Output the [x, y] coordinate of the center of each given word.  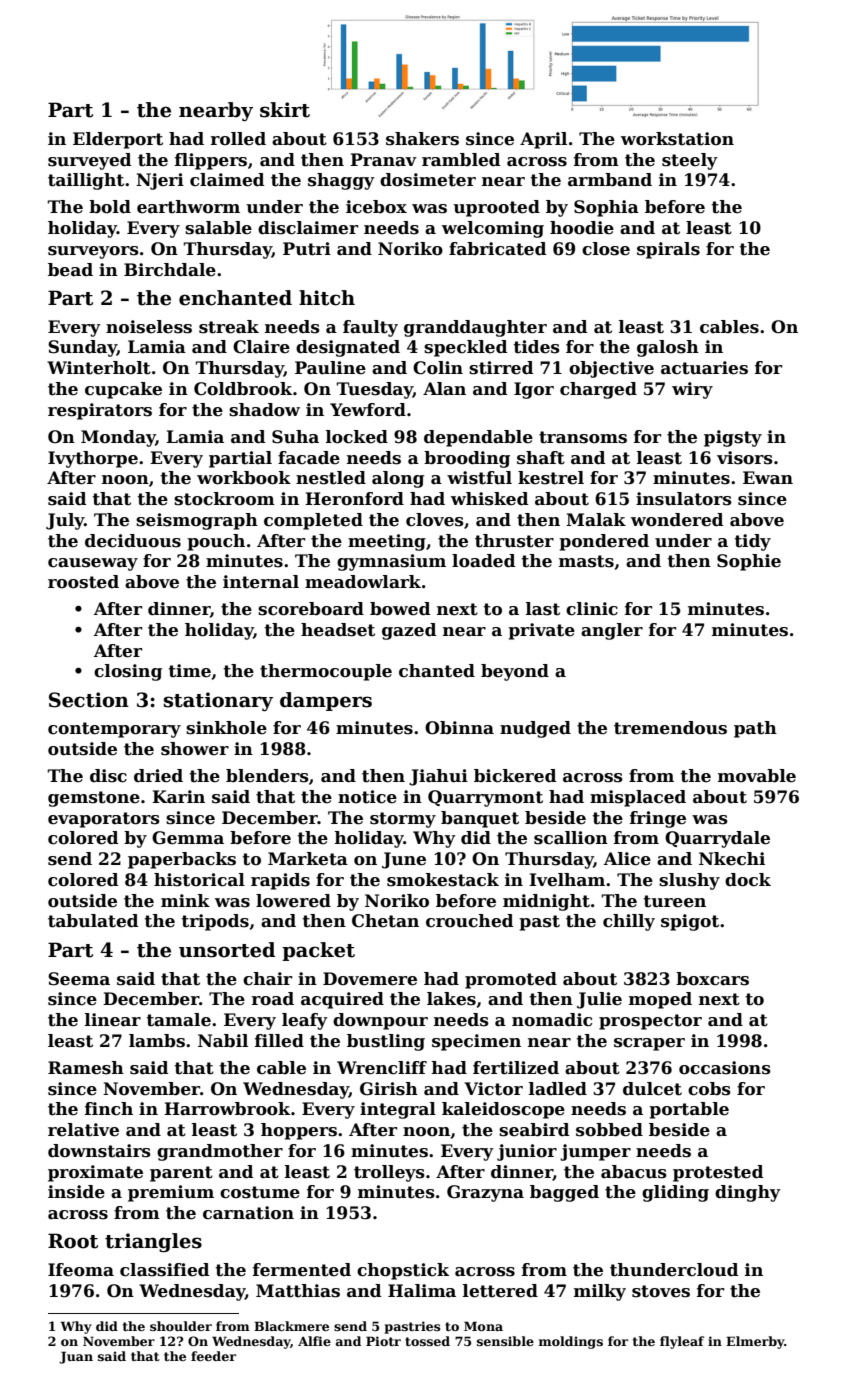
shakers [422, 139]
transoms [583, 437]
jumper [595, 1152]
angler [612, 631]
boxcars [712, 979]
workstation [677, 139]
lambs [157, 1041]
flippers [211, 161]
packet [318, 951]
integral [398, 1110]
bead [70, 270]
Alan [444, 389]
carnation [248, 1213]
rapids [280, 881]
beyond [515, 672]
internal [261, 582]
